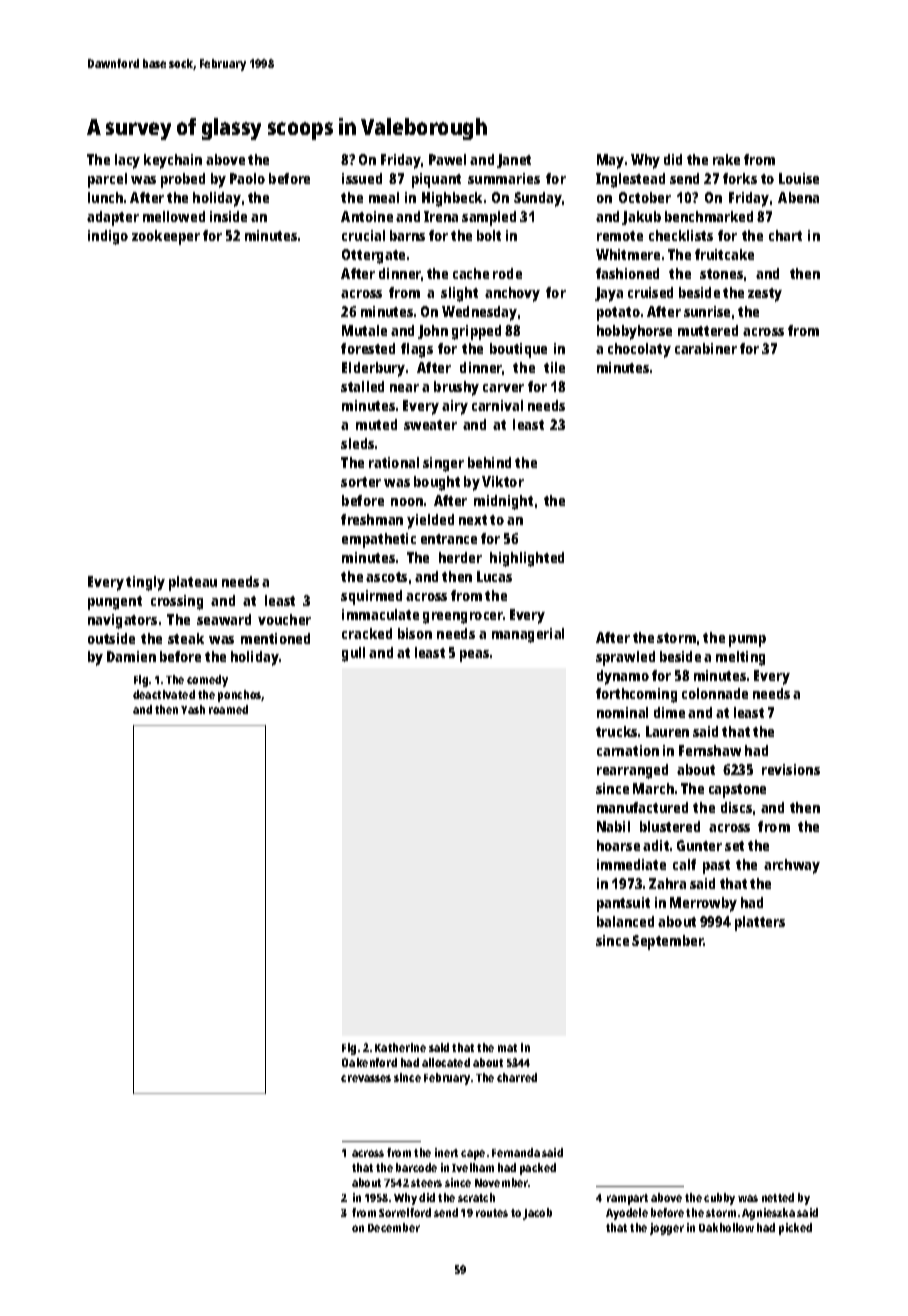 The height and width of the page is (1316, 908). What do you see at coordinates (799, 178) in the page?
I see `Louise` at bounding box center [799, 178].
